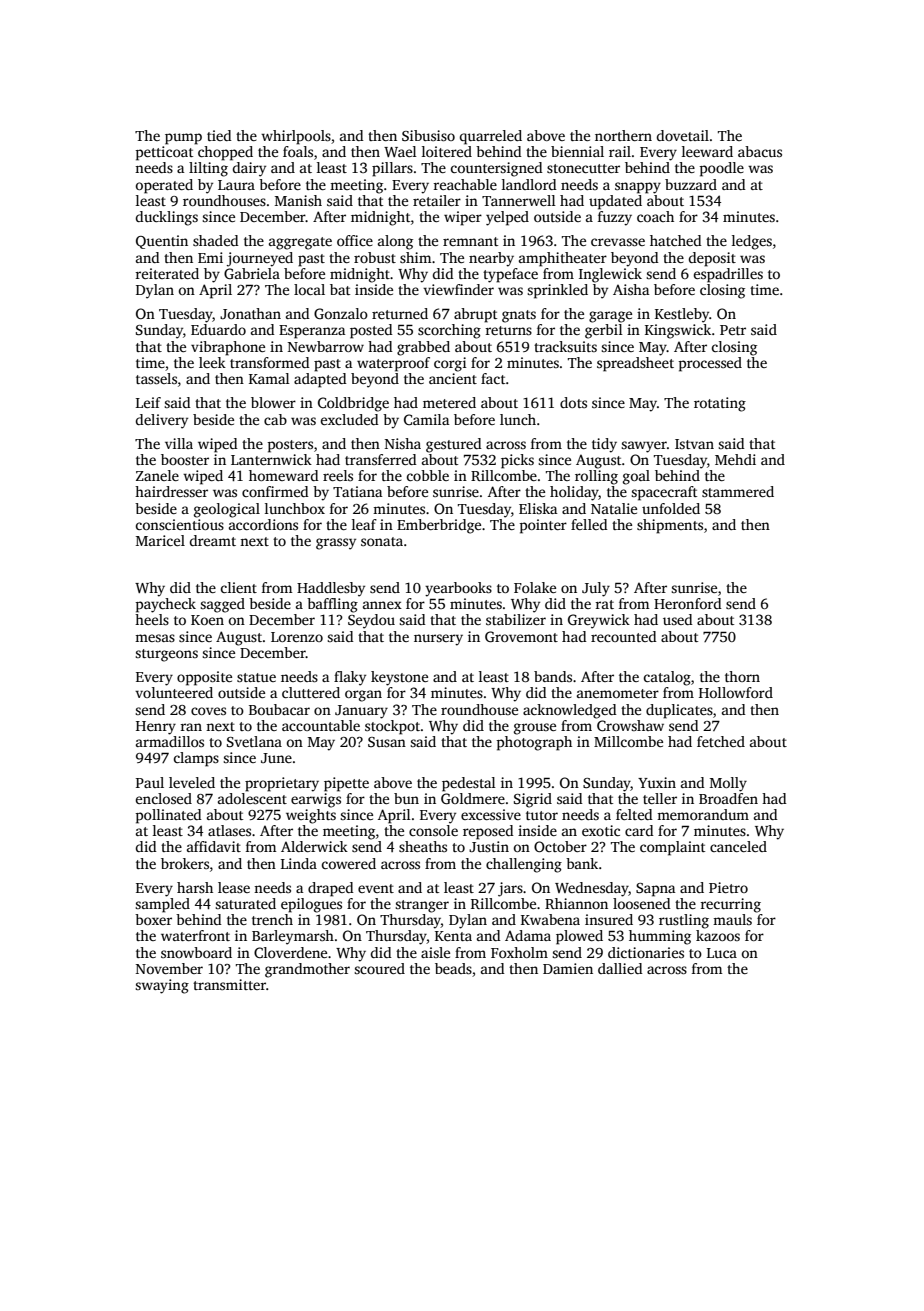 This screenshot has width=924, height=1311. I want to click on tracksuits, so click(565, 346).
